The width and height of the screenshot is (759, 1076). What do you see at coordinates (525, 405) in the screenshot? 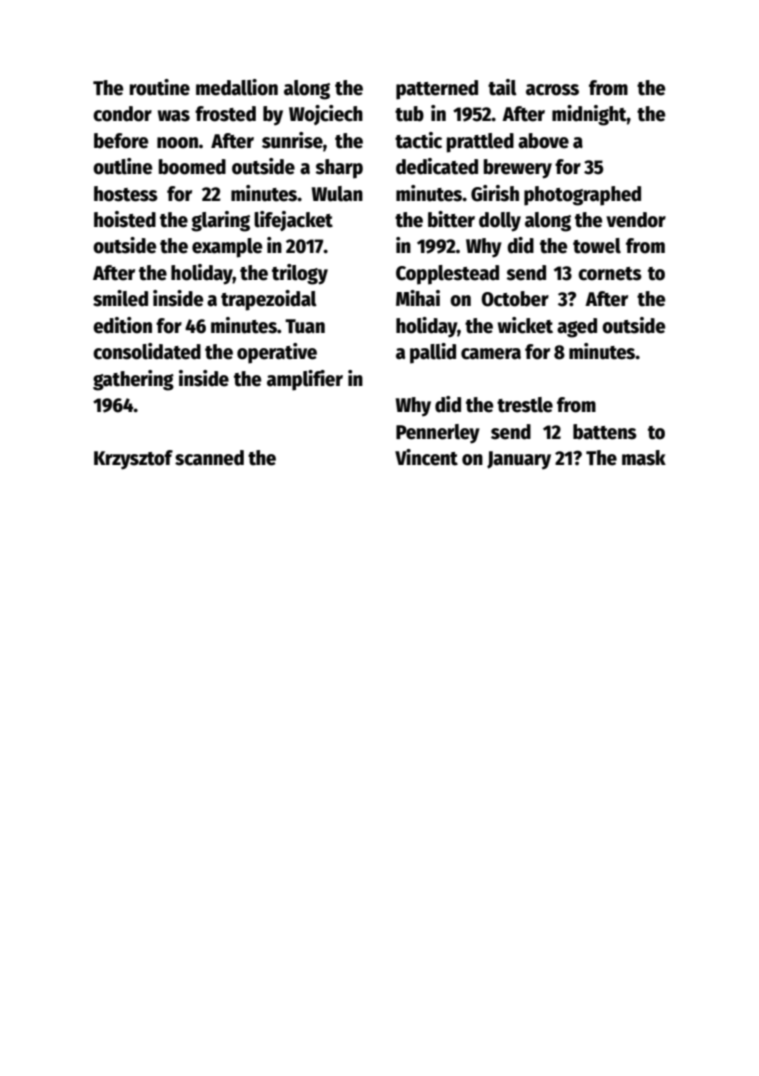
I see `trestle` at bounding box center [525, 405].
